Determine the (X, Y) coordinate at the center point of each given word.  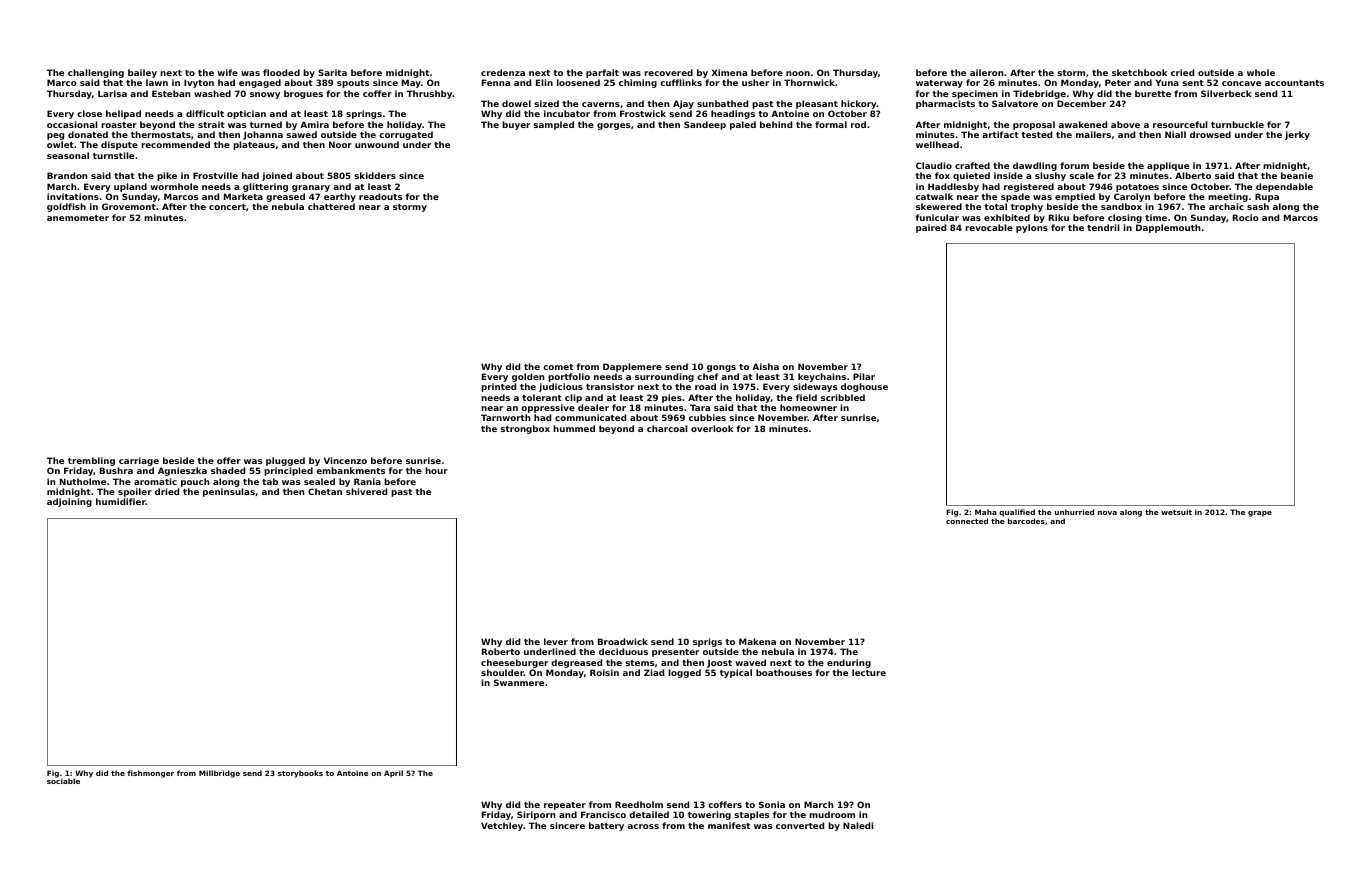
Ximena (729, 72)
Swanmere (519, 682)
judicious (561, 387)
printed (498, 387)
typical (736, 673)
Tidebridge (1039, 94)
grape (1260, 514)
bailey (142, 73)
